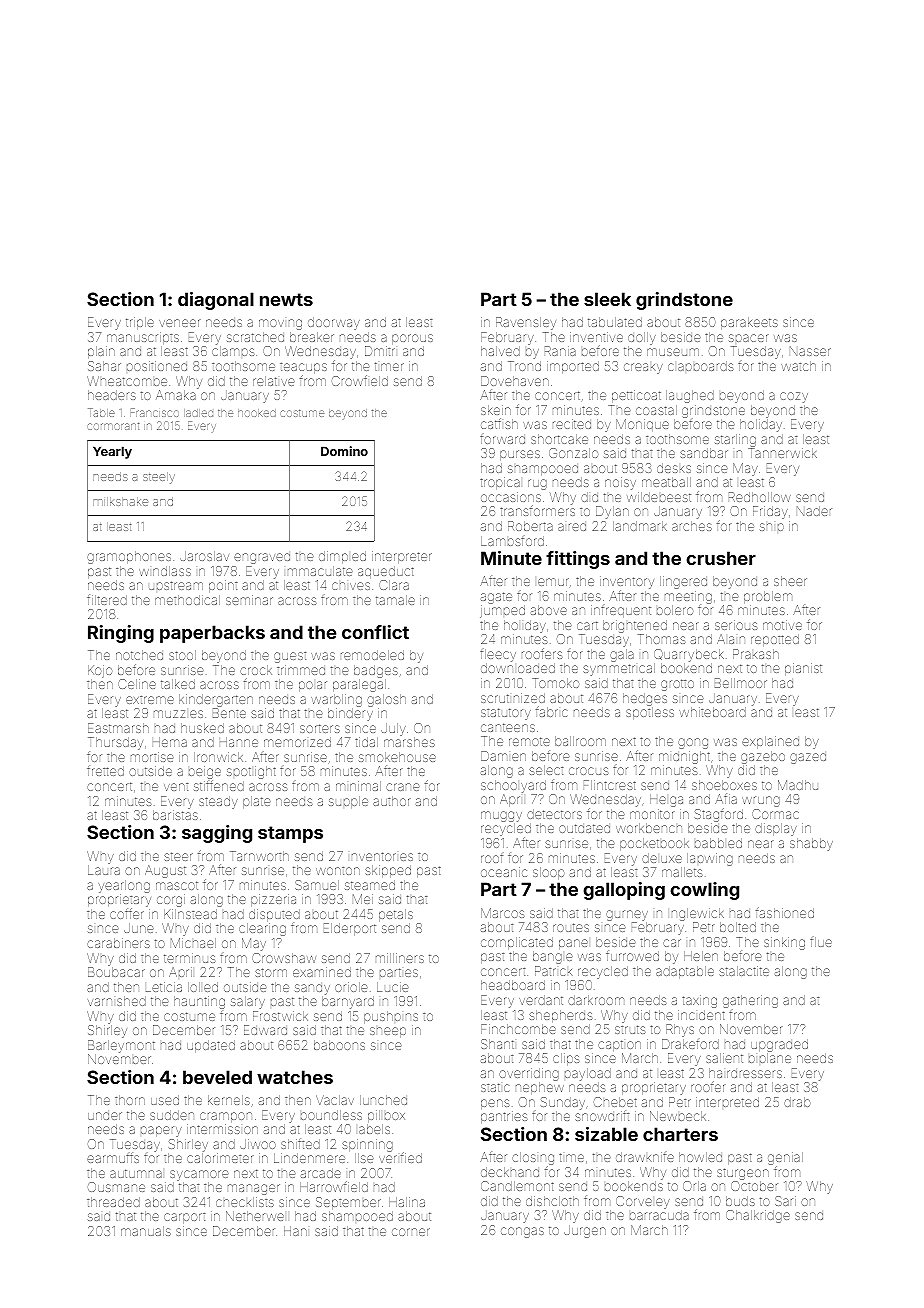 The width and height of the image is (924, 1308). I want to click on gramophones, so click(129, 557).
